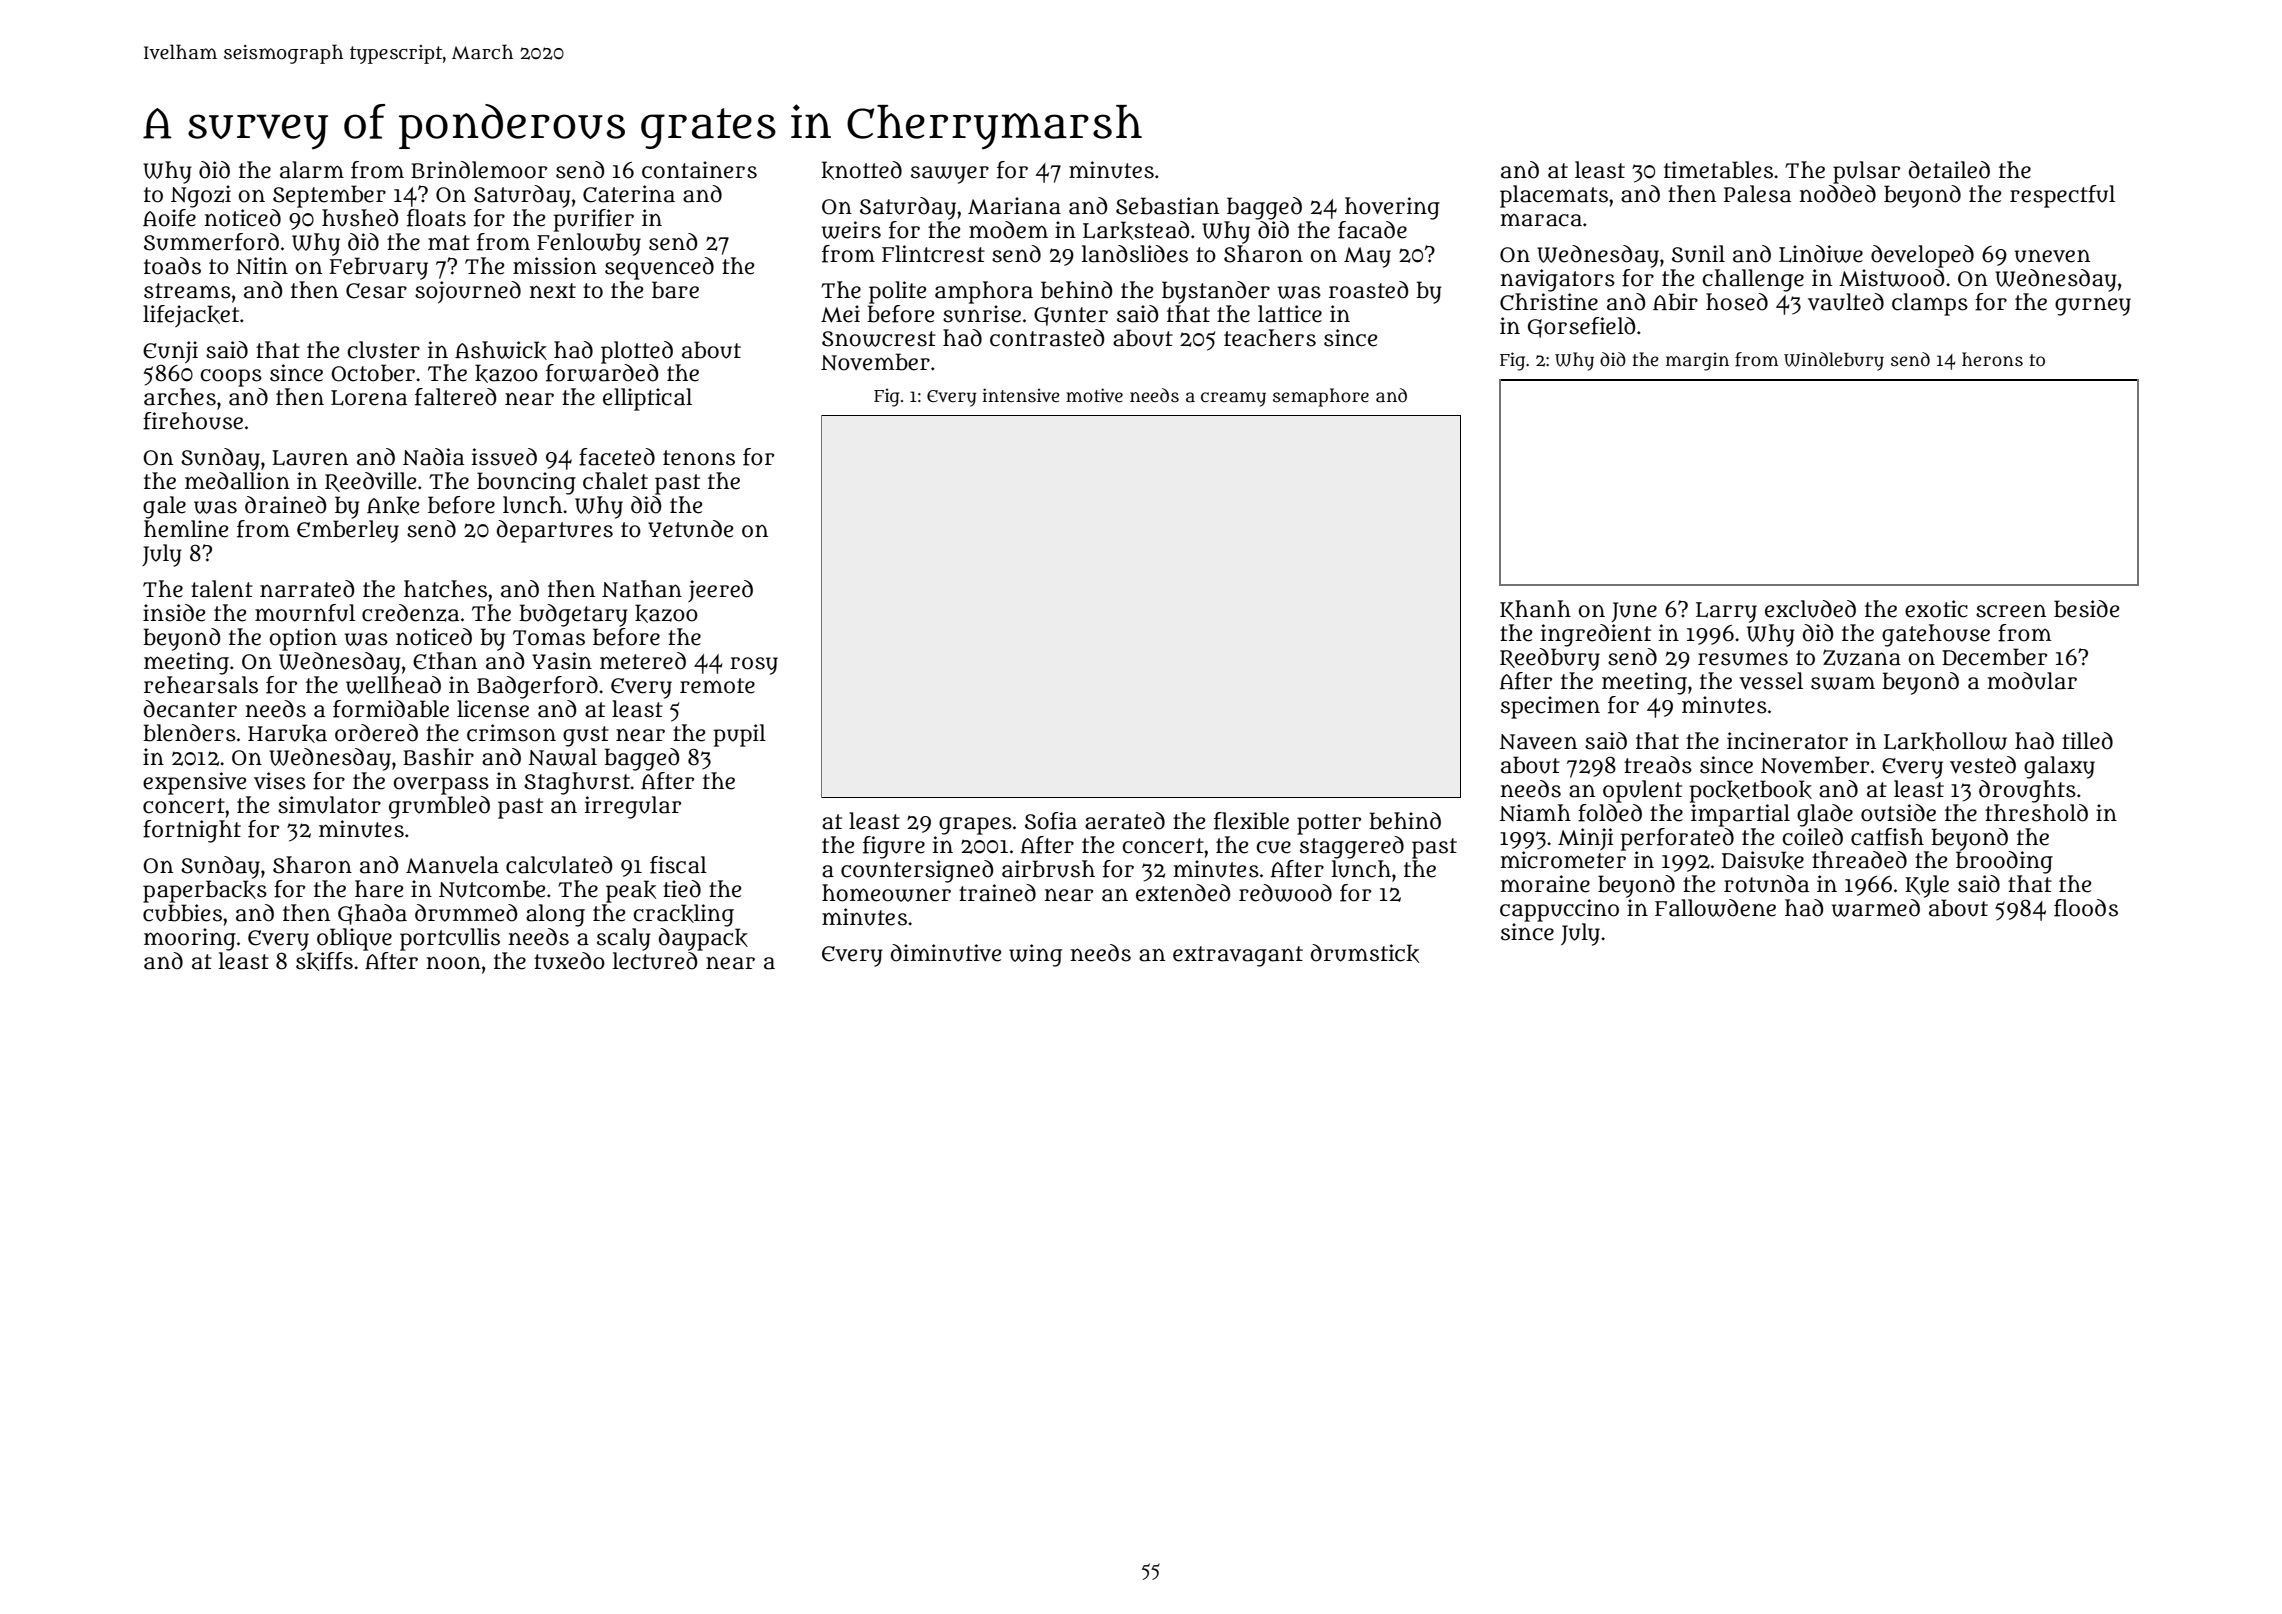 Image resolution: width=2282 pixels, height=1614 pixels. Describe the element at coordinates (894, 847) in the document. I see `figure` at that location.
